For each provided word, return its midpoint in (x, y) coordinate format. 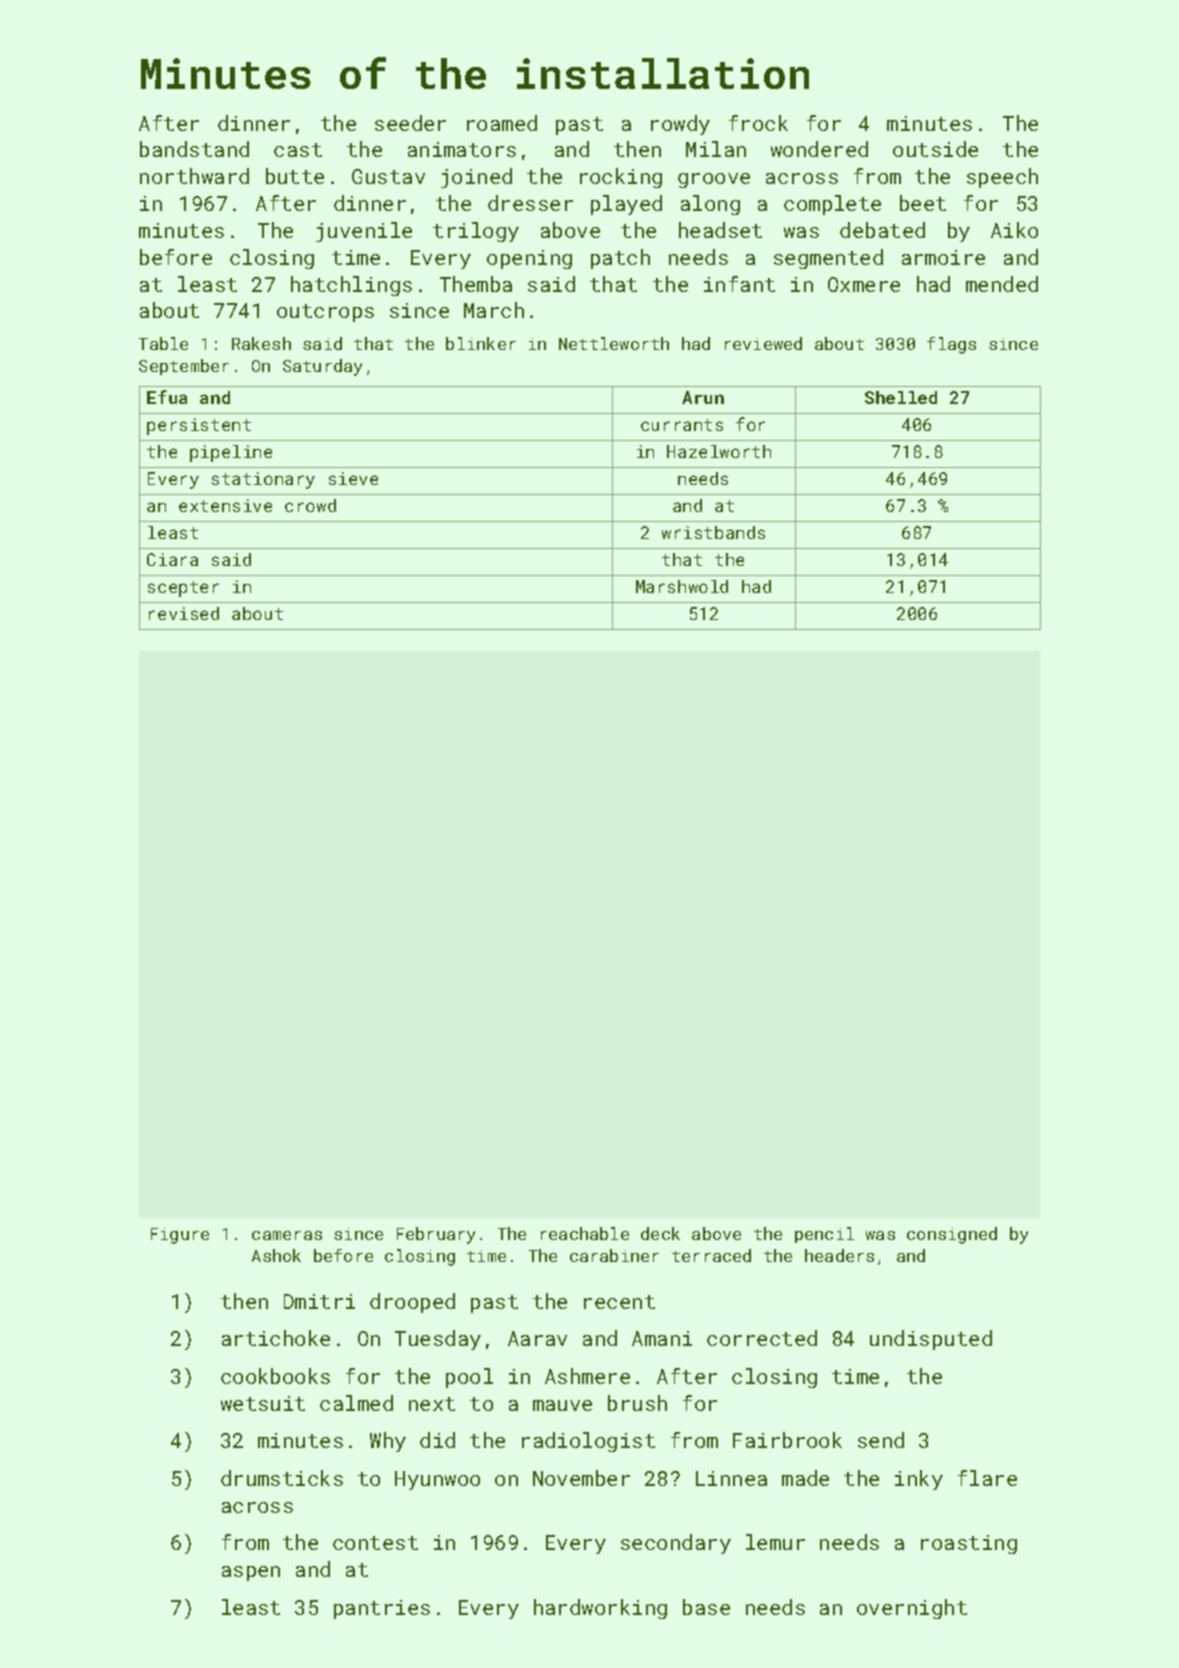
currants (682, 425)
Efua (167, 397)
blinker (481, 343)
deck (660, 1233)
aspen (251, 1573)
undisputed (931, 1340)
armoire (943, 257)
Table (163, 343)
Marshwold (682, 586)
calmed (356, 1403)
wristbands (713, 532)
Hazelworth (719, 451)
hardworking (600, 1609)
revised (184, 613)
